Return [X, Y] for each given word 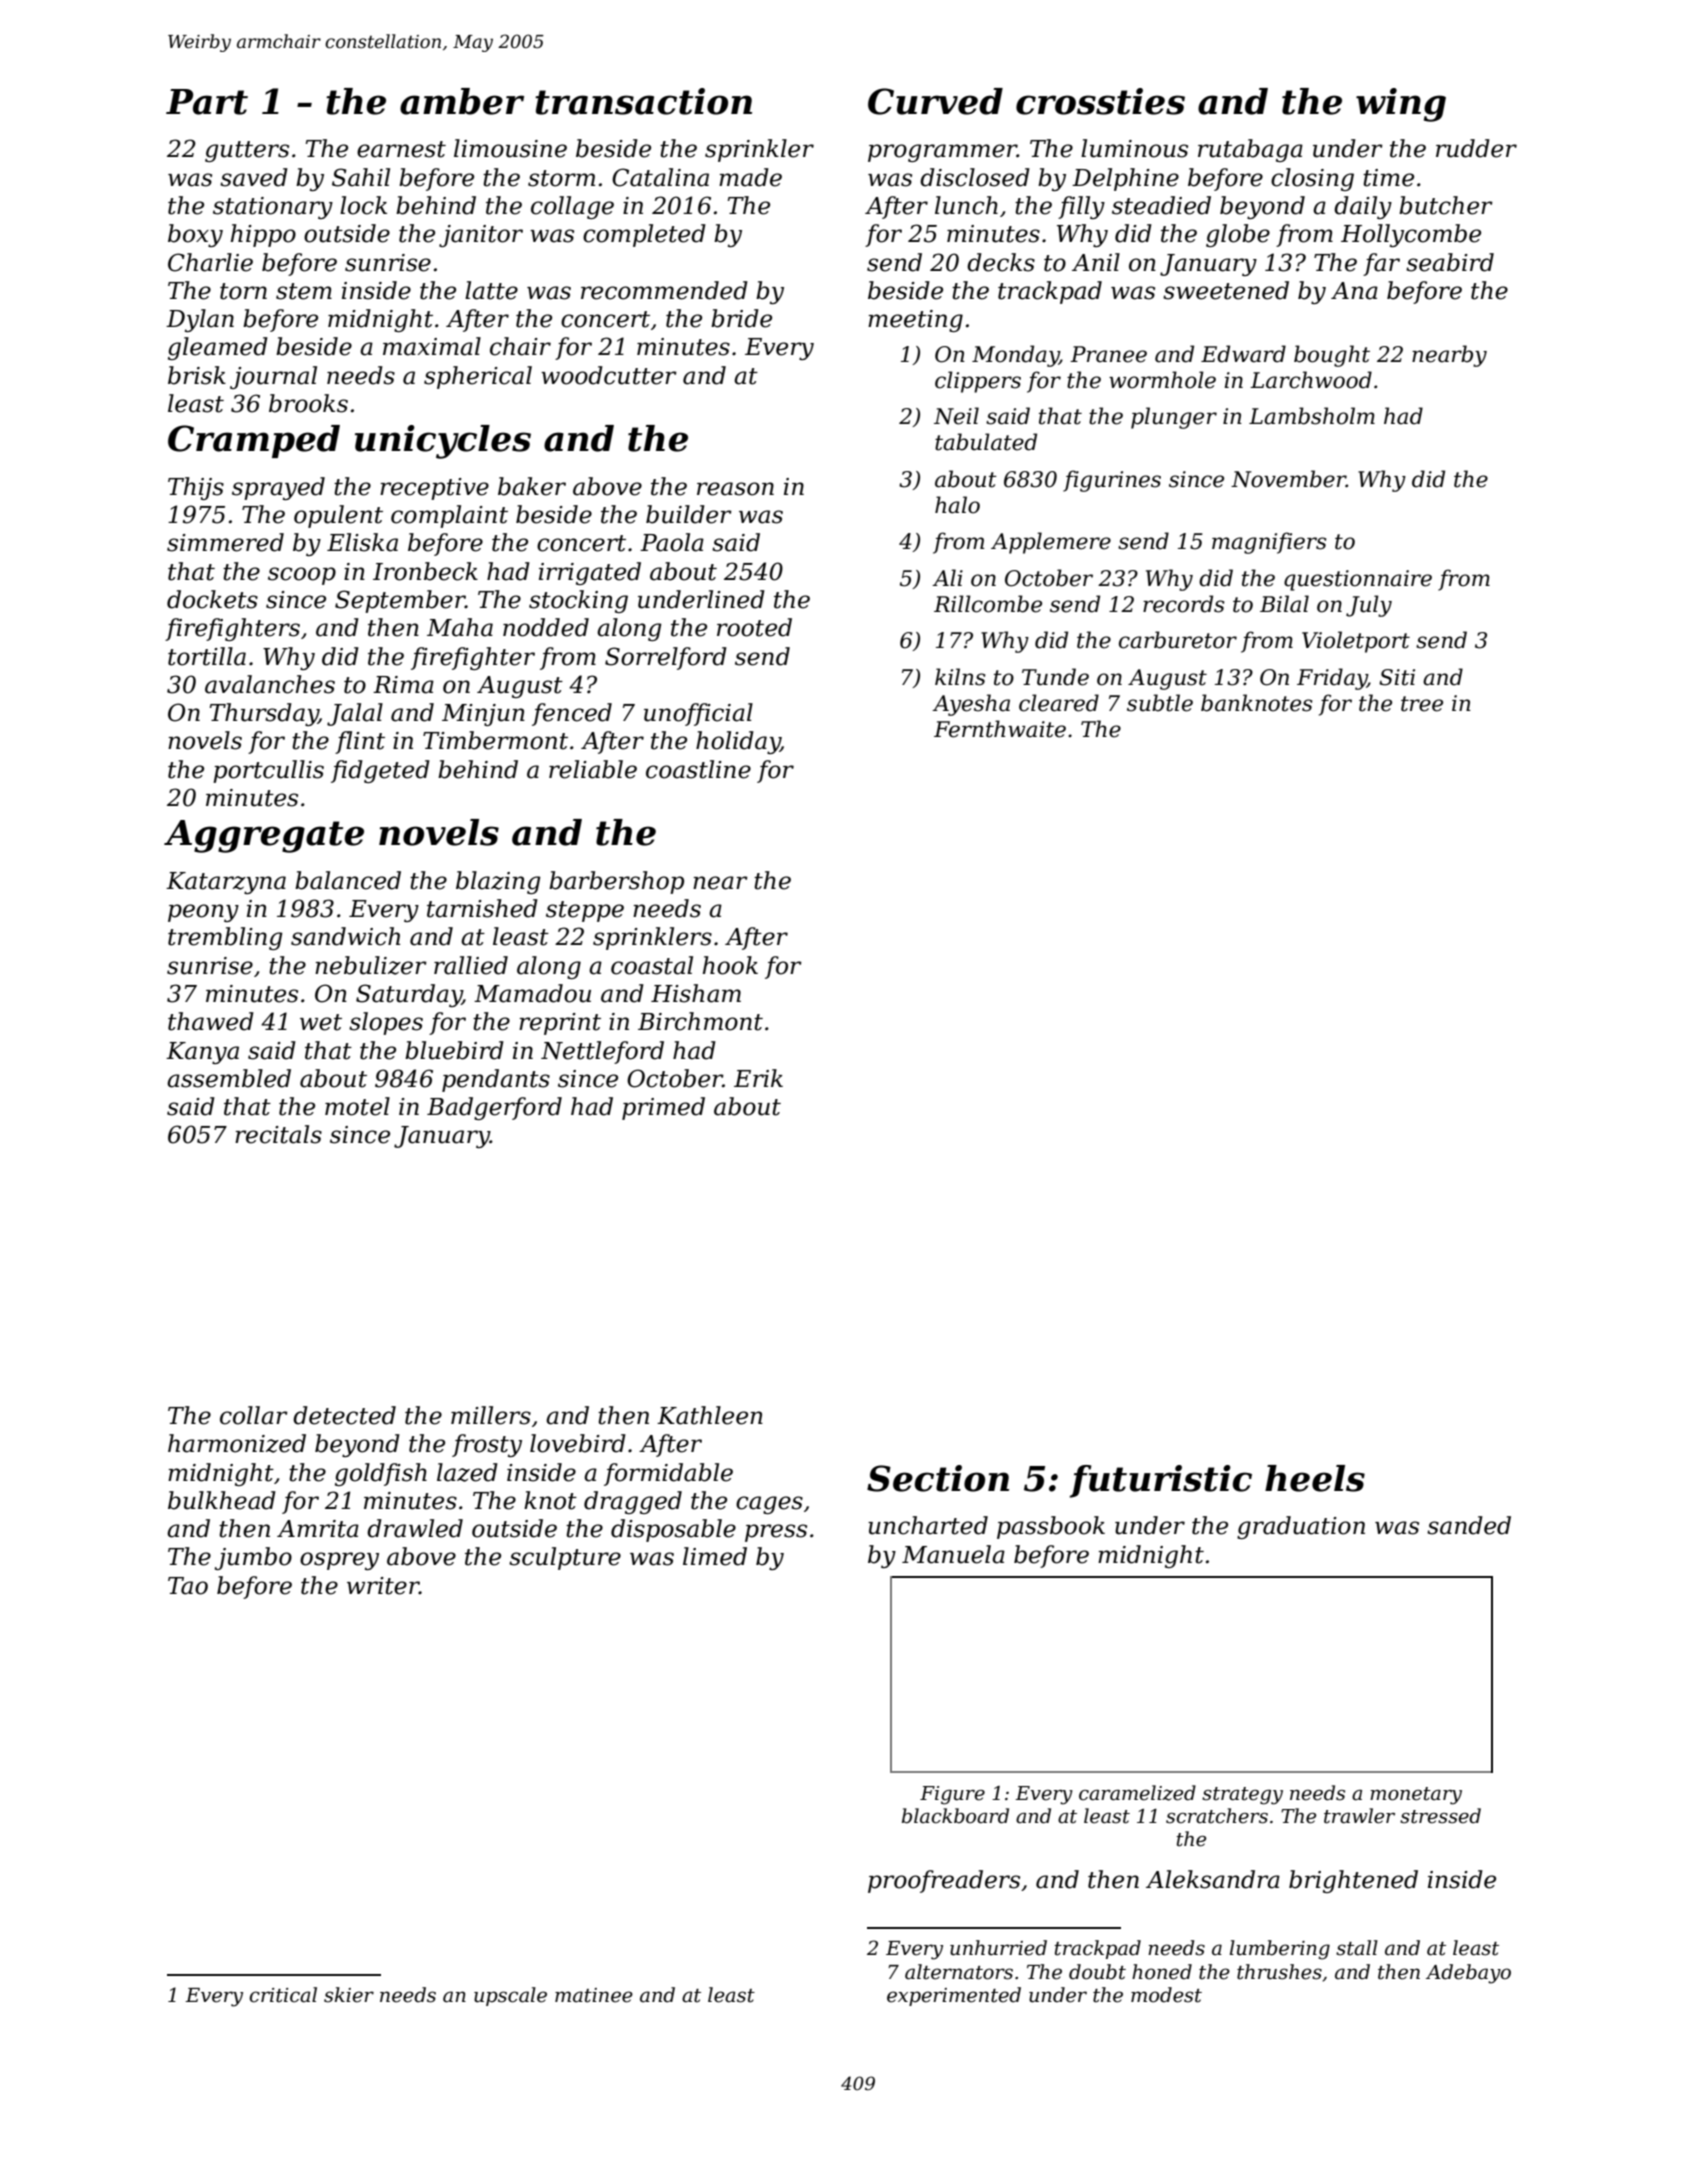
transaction [643, 101]
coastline [698, 769]
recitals [278, 1134]
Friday [1332, 679]
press [776, 1533]
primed [663, 1108]
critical [283, 1995]
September [400, 601]
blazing [498, 882]
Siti [1397, 677]
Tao [188, 1586]
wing [1401, 105]
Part [207, 102]
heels [1315, 1478]
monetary [1416, 1796]
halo [957, 505]
